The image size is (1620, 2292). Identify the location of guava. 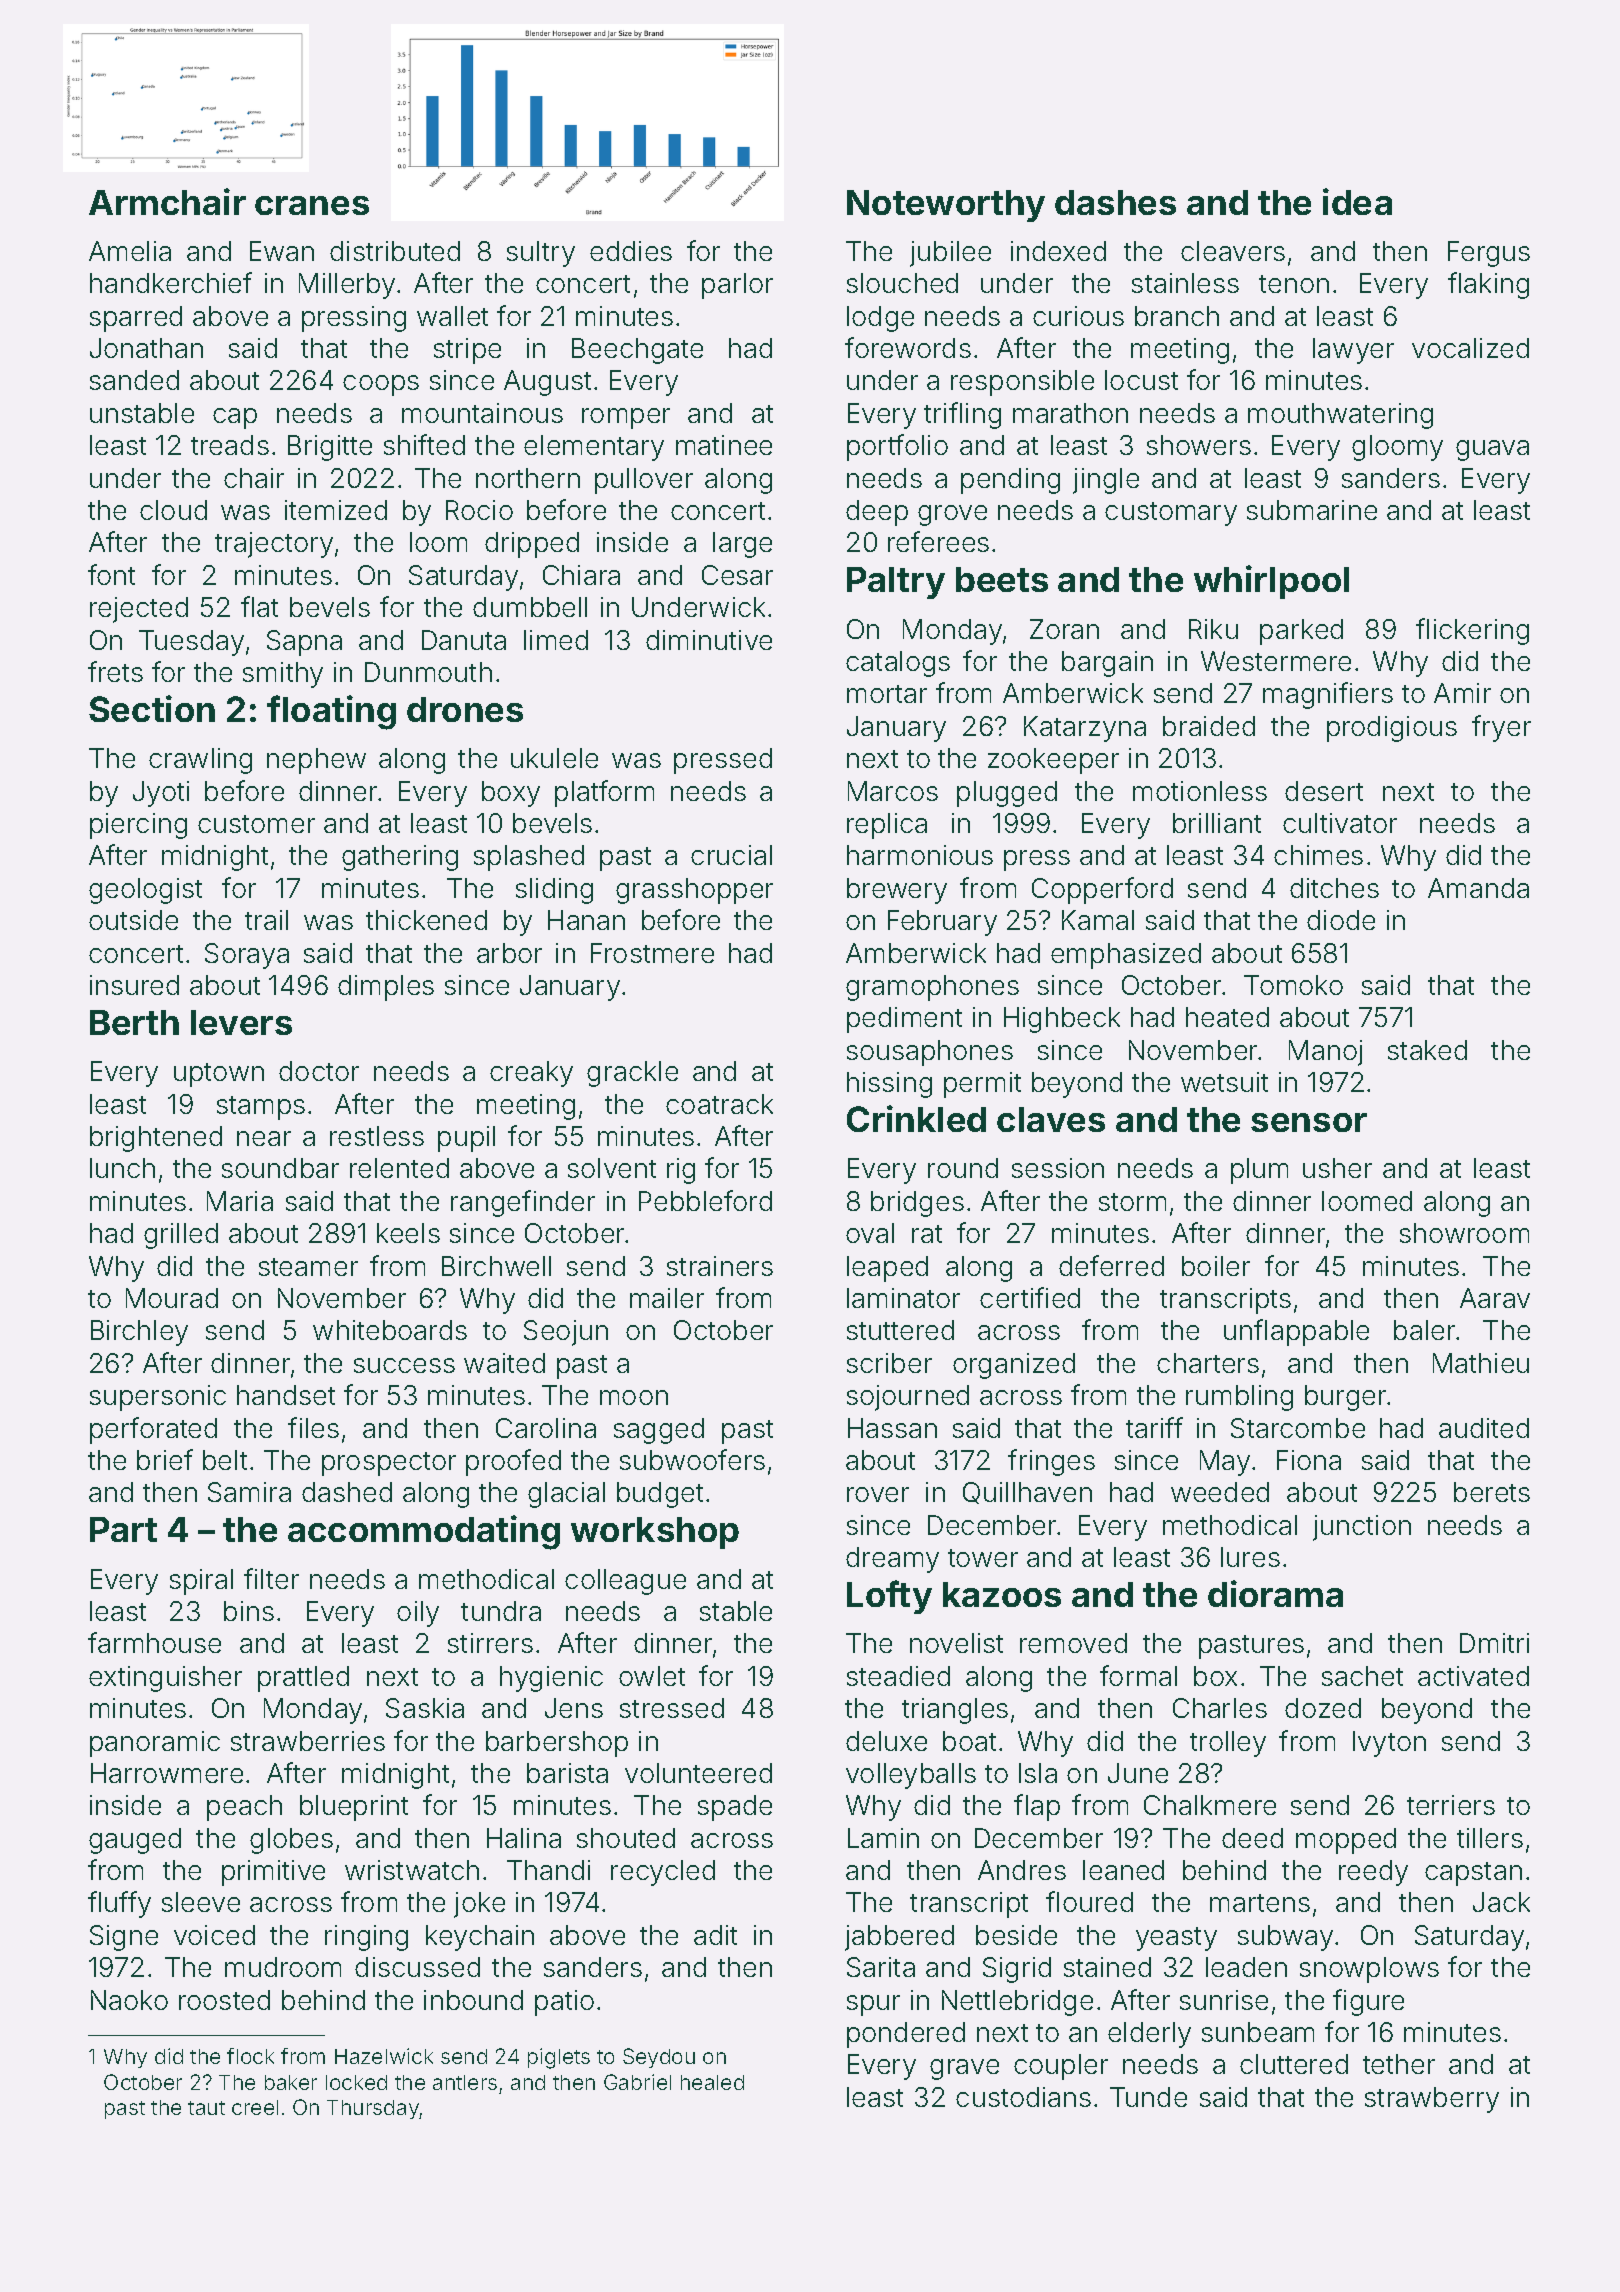
(1492, 450).
